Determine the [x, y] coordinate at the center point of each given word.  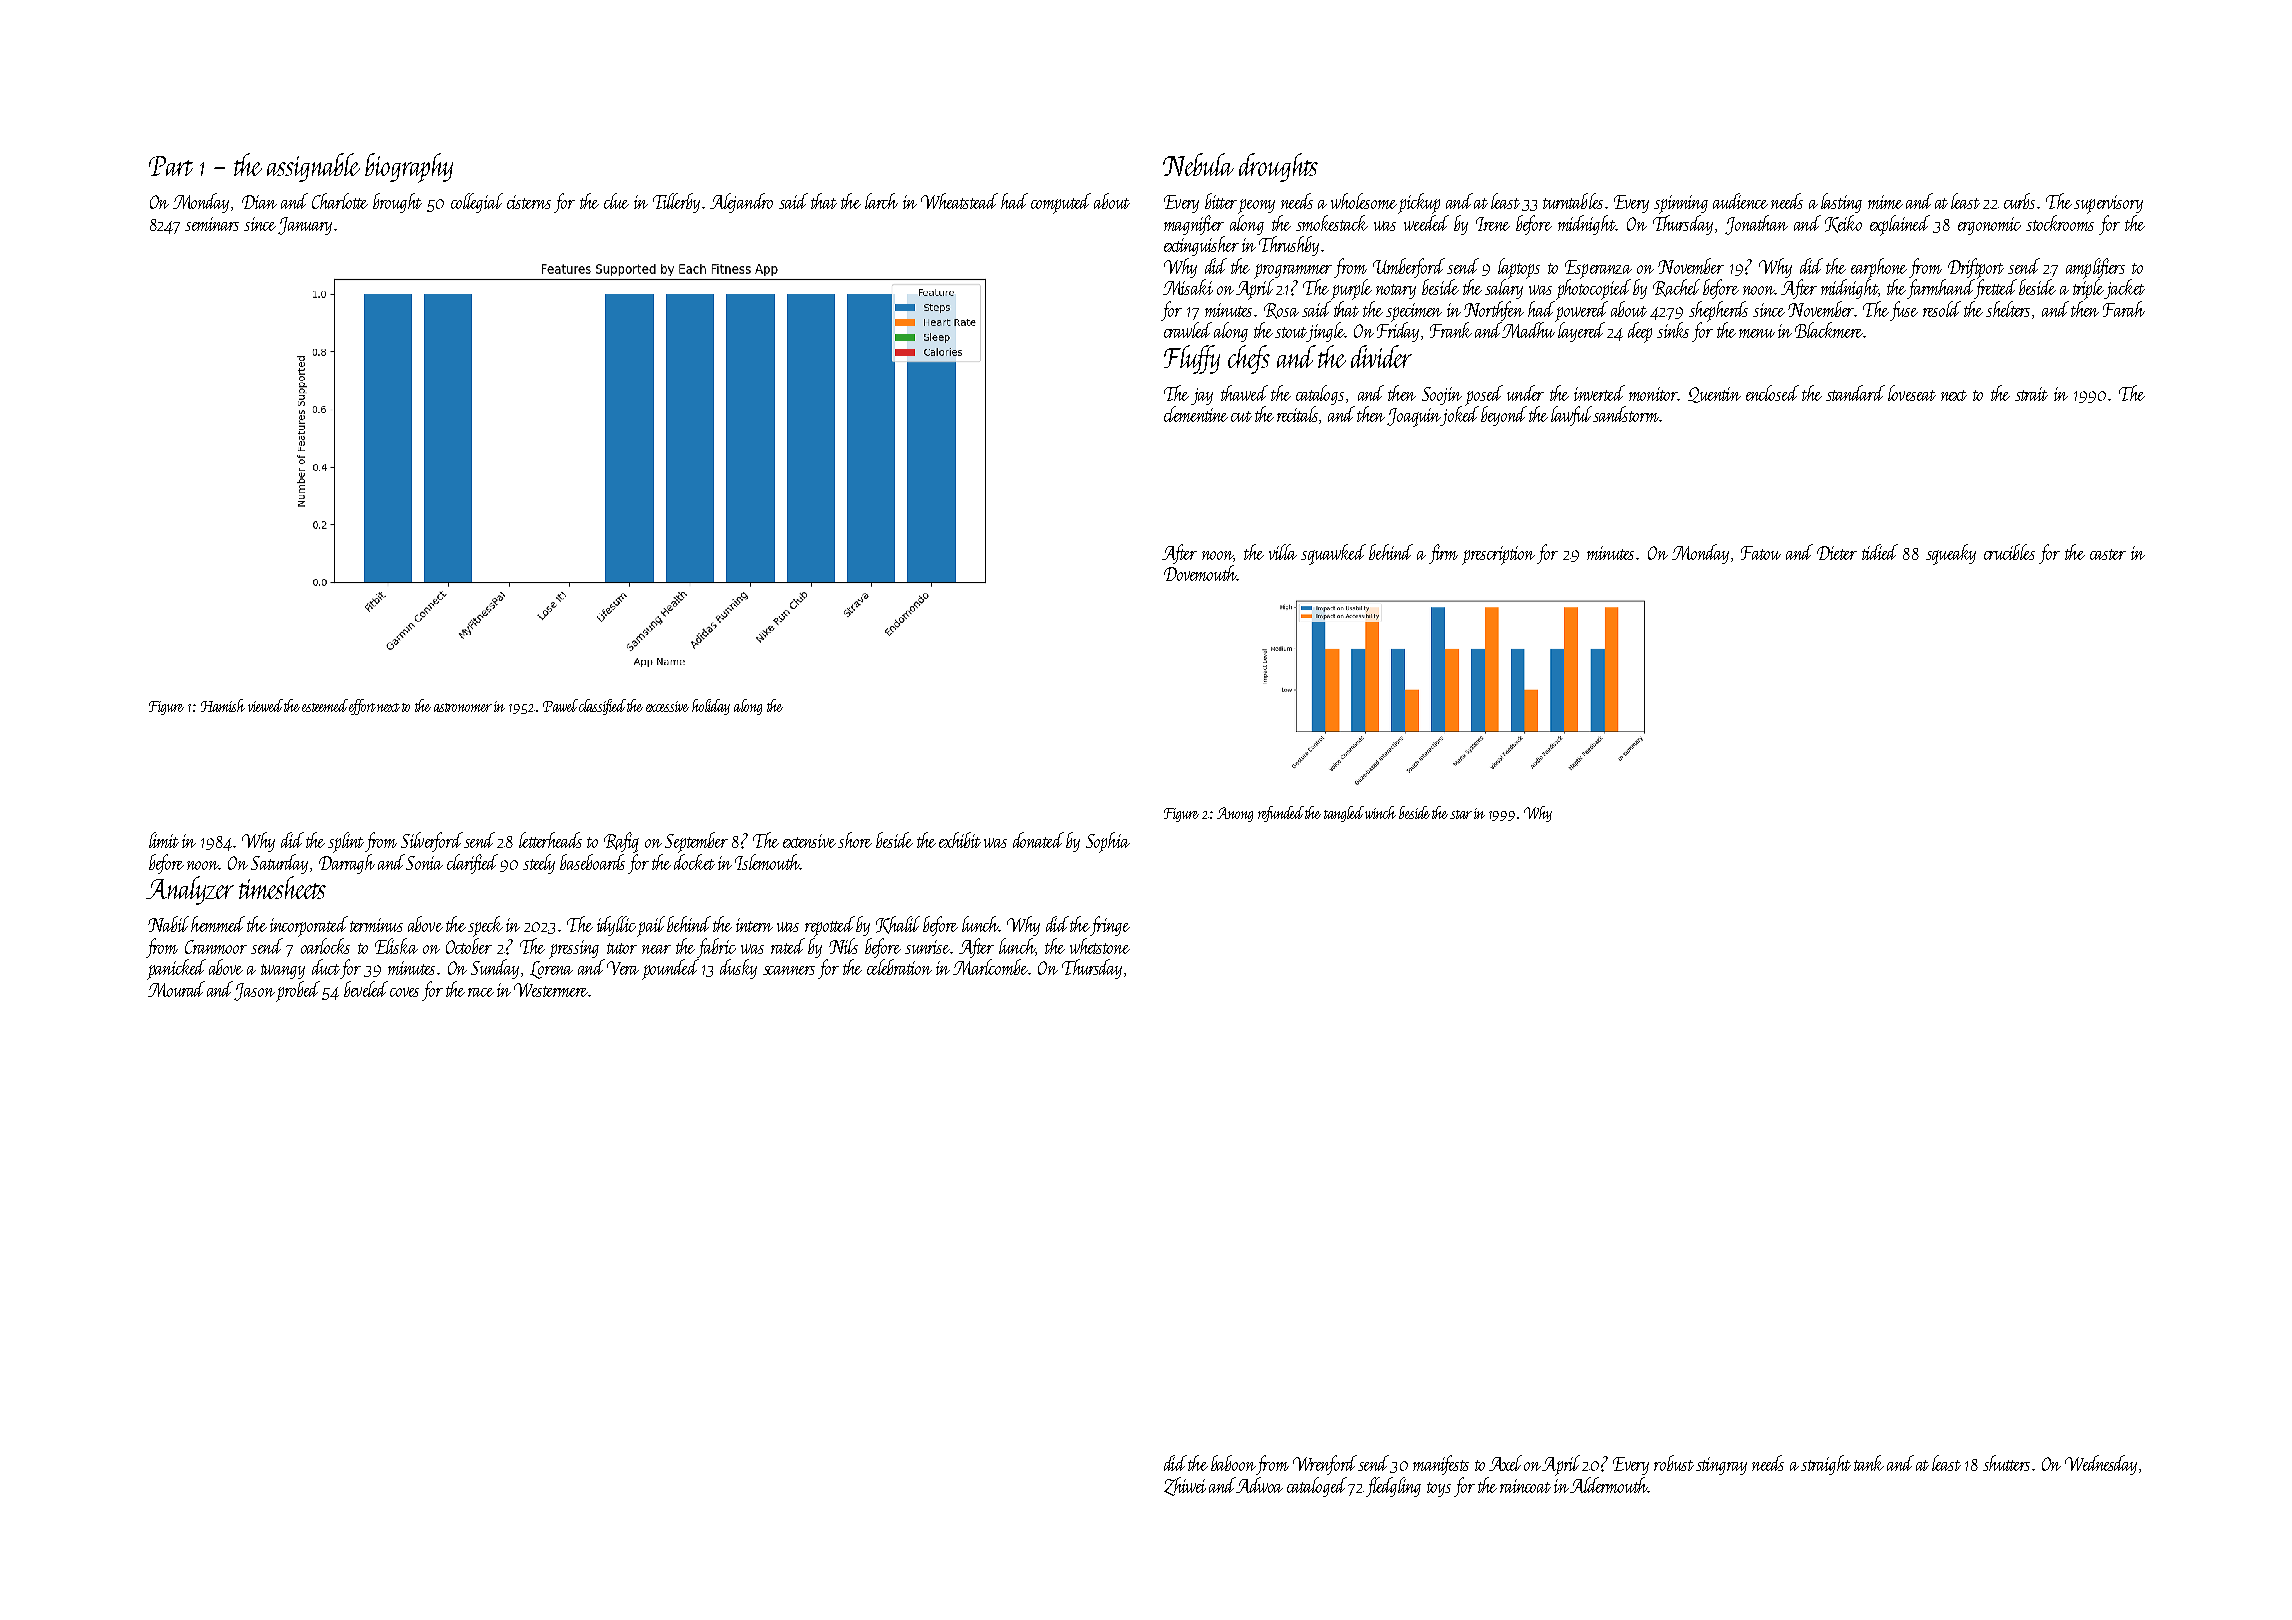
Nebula [1198, 164]
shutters [2006, 1463]
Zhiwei [1185, 1486]
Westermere [551, 990]
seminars [212, 224]
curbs [2019, 201]
